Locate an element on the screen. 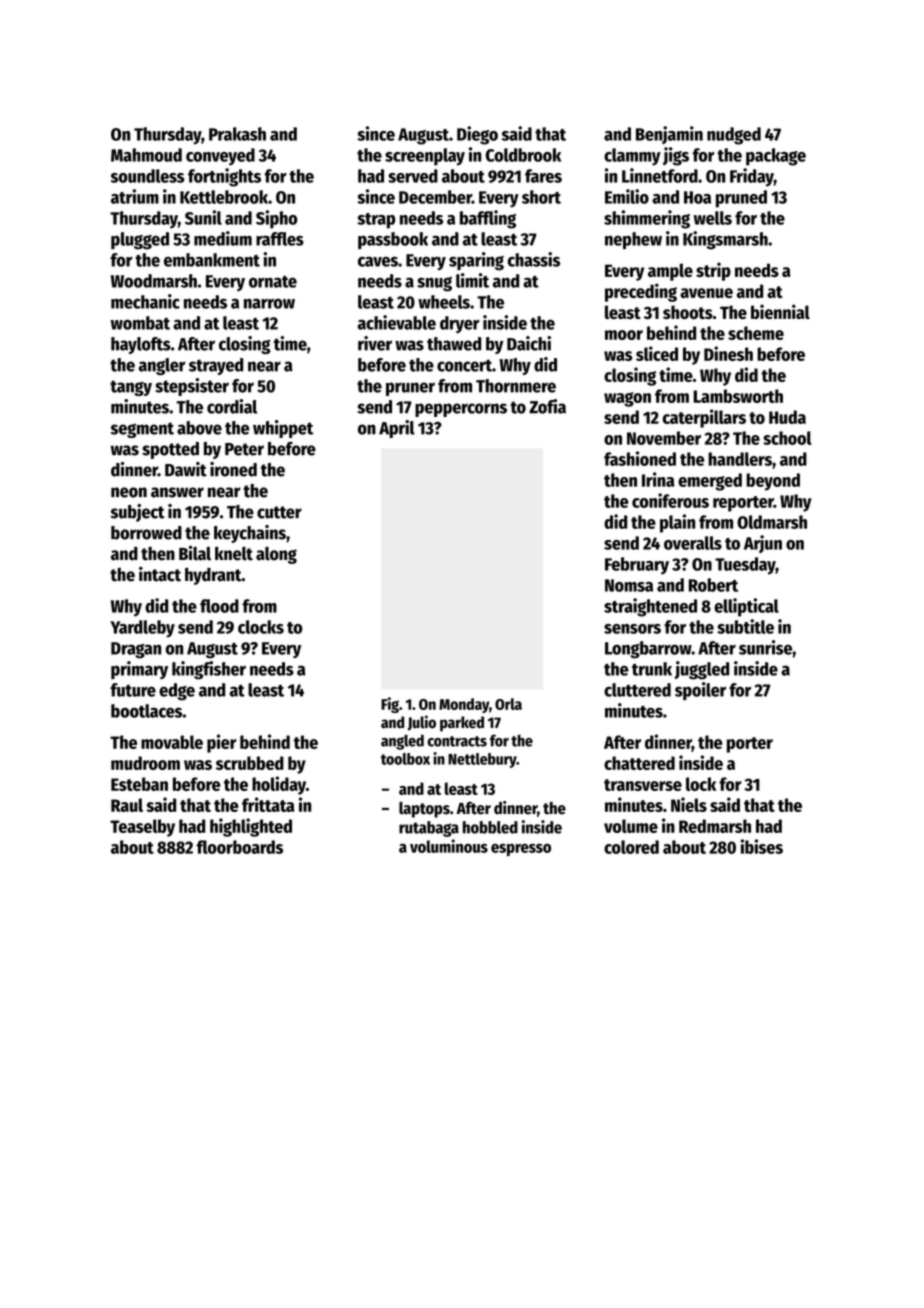  voluminous is located at coordinates (449, 846).
